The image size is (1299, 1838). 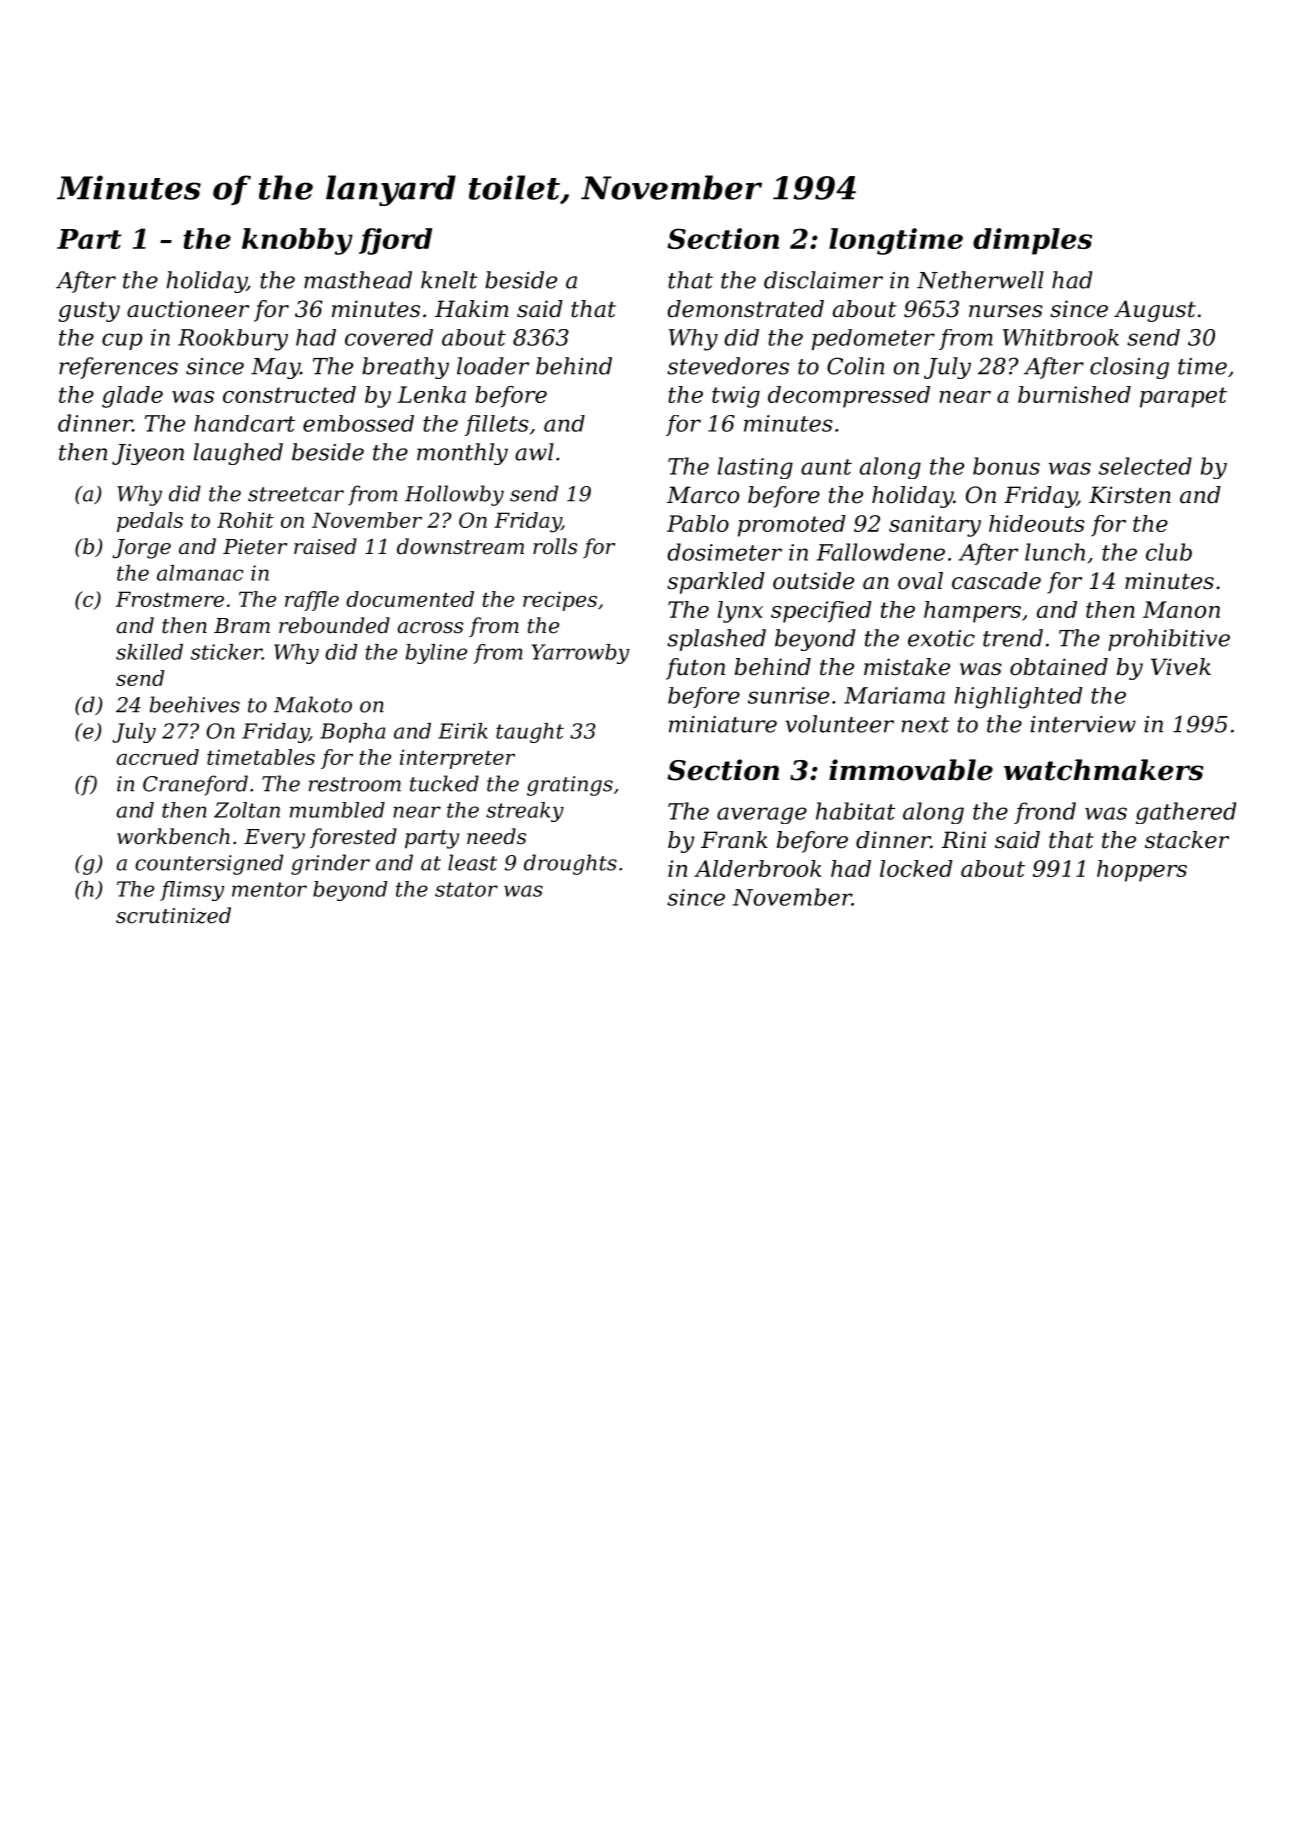 What do you see at coordinates (823, 280) in the document?
I see `disclaimer` at bounding box center [823, 280].
